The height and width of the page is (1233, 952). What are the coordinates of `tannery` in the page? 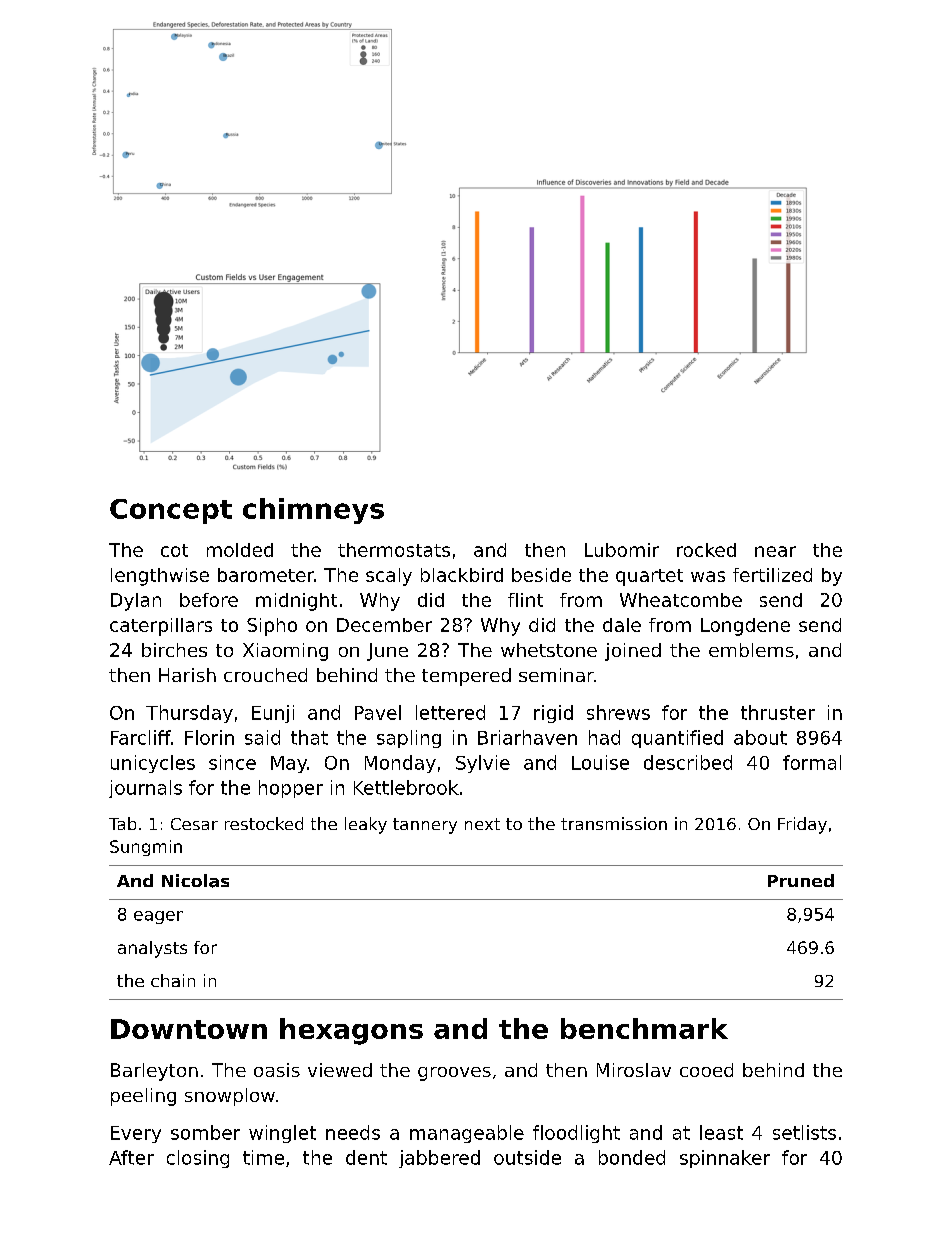 It's located at (425, 826).
